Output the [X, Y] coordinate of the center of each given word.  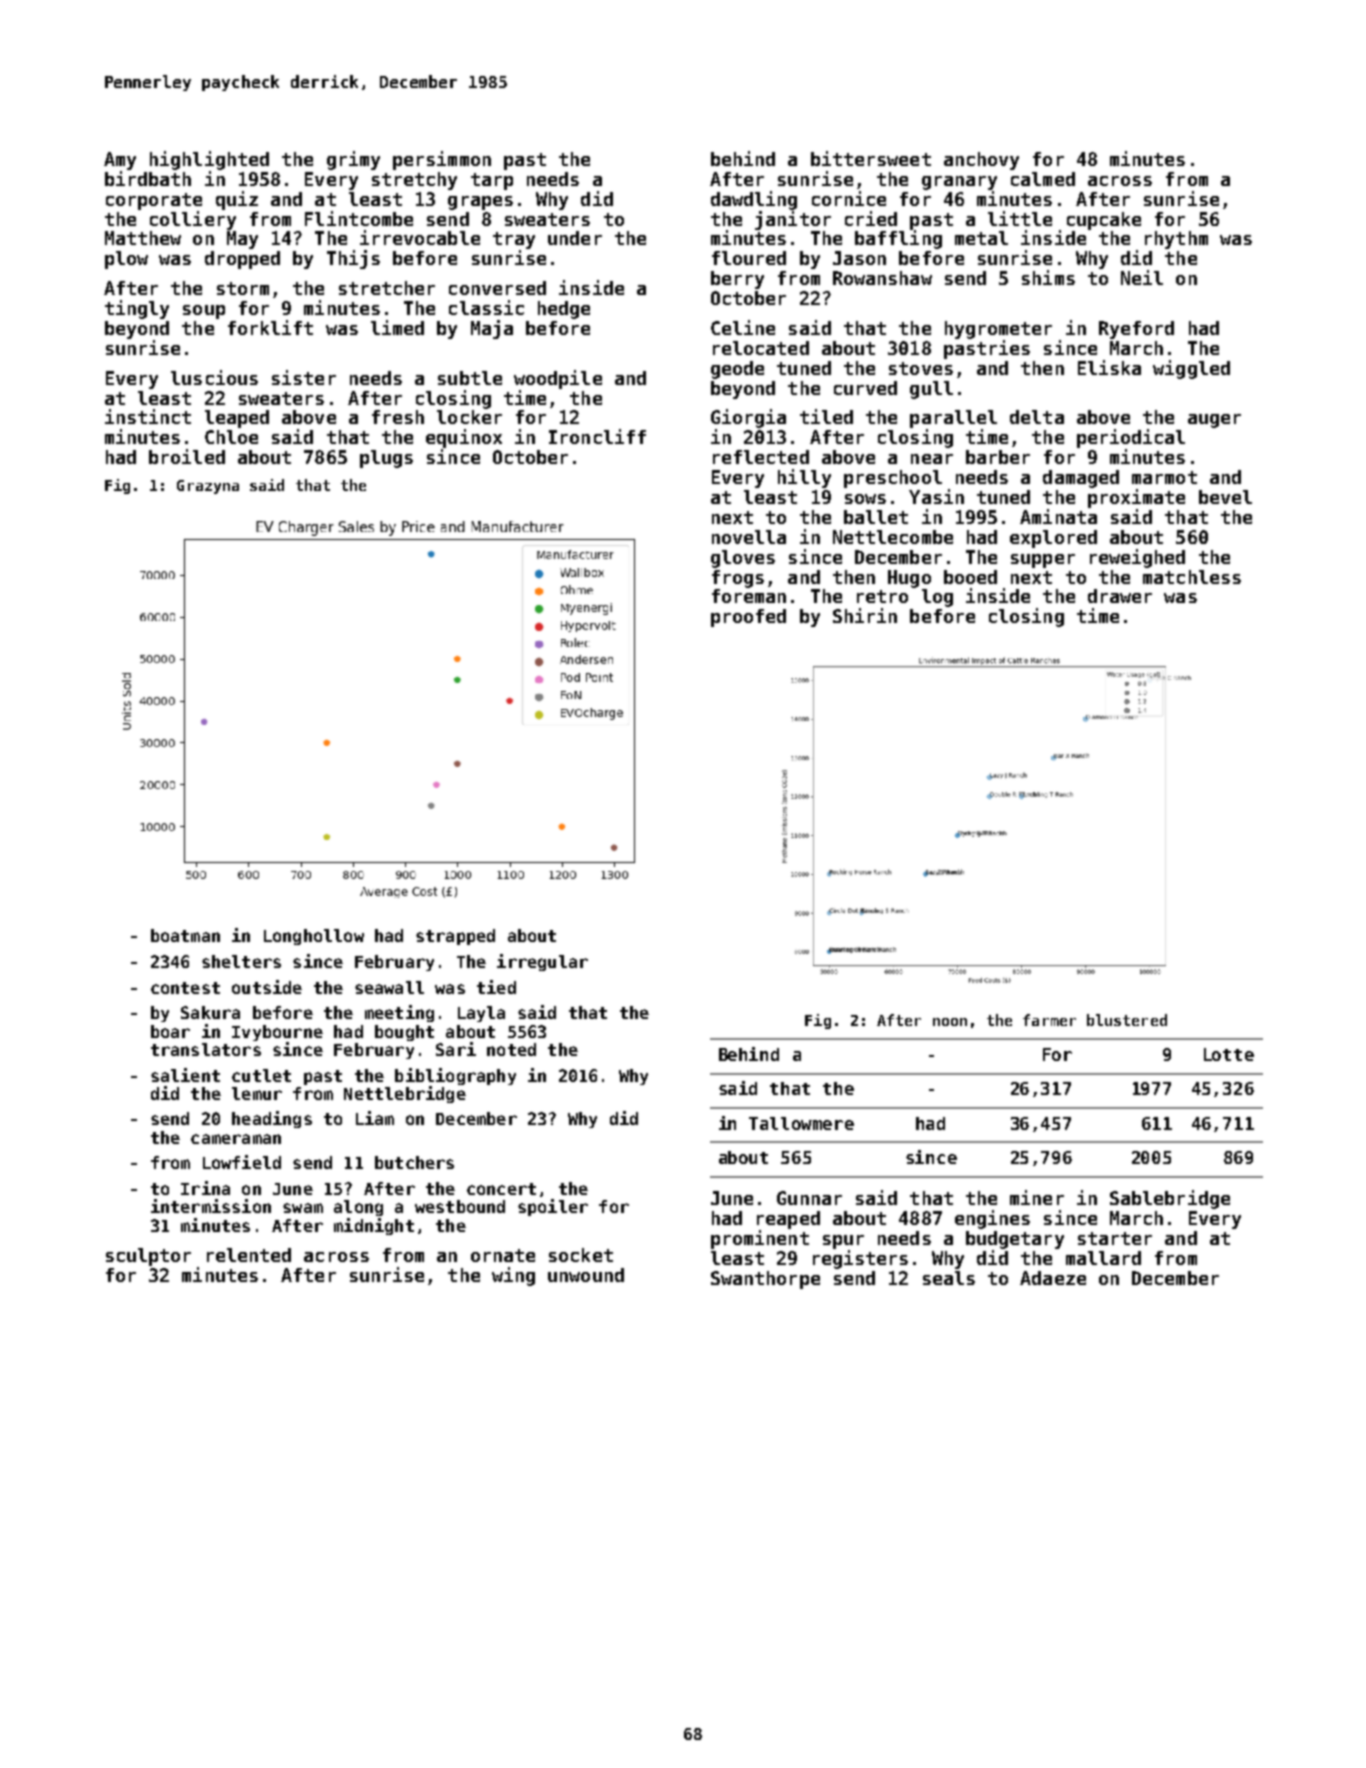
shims [1048, 277]
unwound [586, 1275]
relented [249, 1255]
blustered [1127, 1020]
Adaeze [1053, 1278]
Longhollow [314, 937]
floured [749, 258]
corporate [154, 201]
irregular [542, 962]
